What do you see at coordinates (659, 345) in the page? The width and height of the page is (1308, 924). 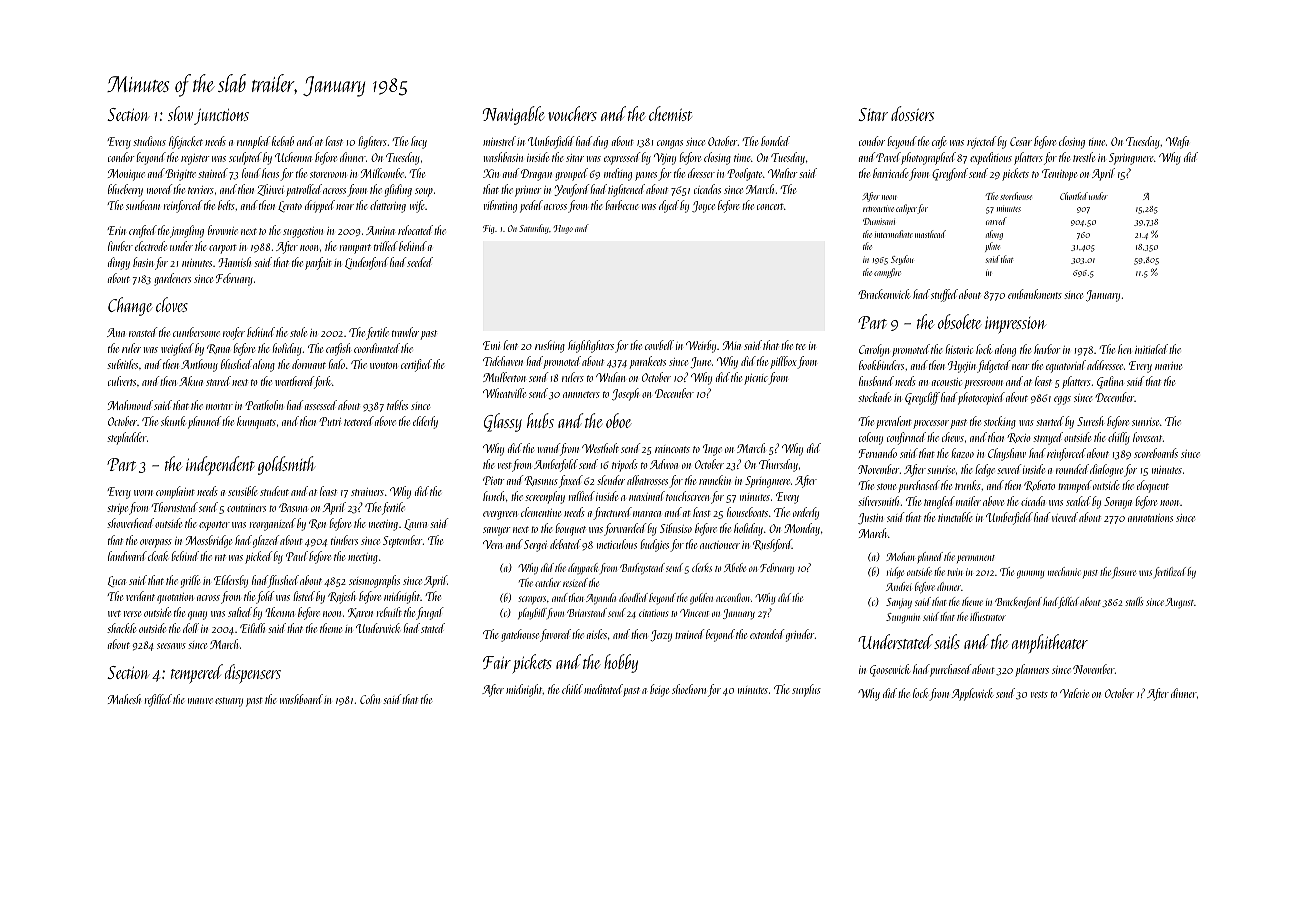 I see `cowbell` at bounding box center [659, 345].
